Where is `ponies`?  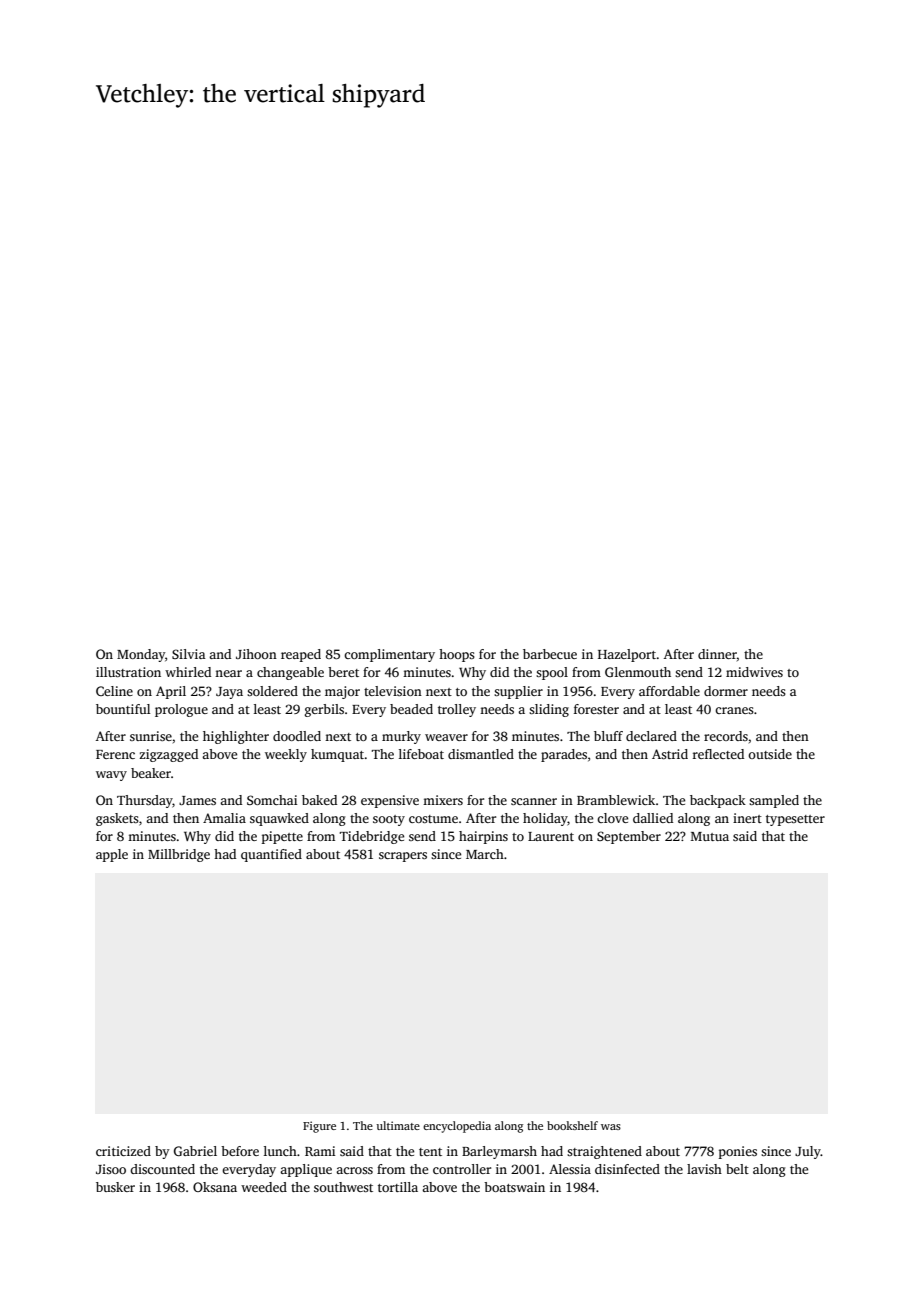
ponies is located at coordinates (738, 1152).
